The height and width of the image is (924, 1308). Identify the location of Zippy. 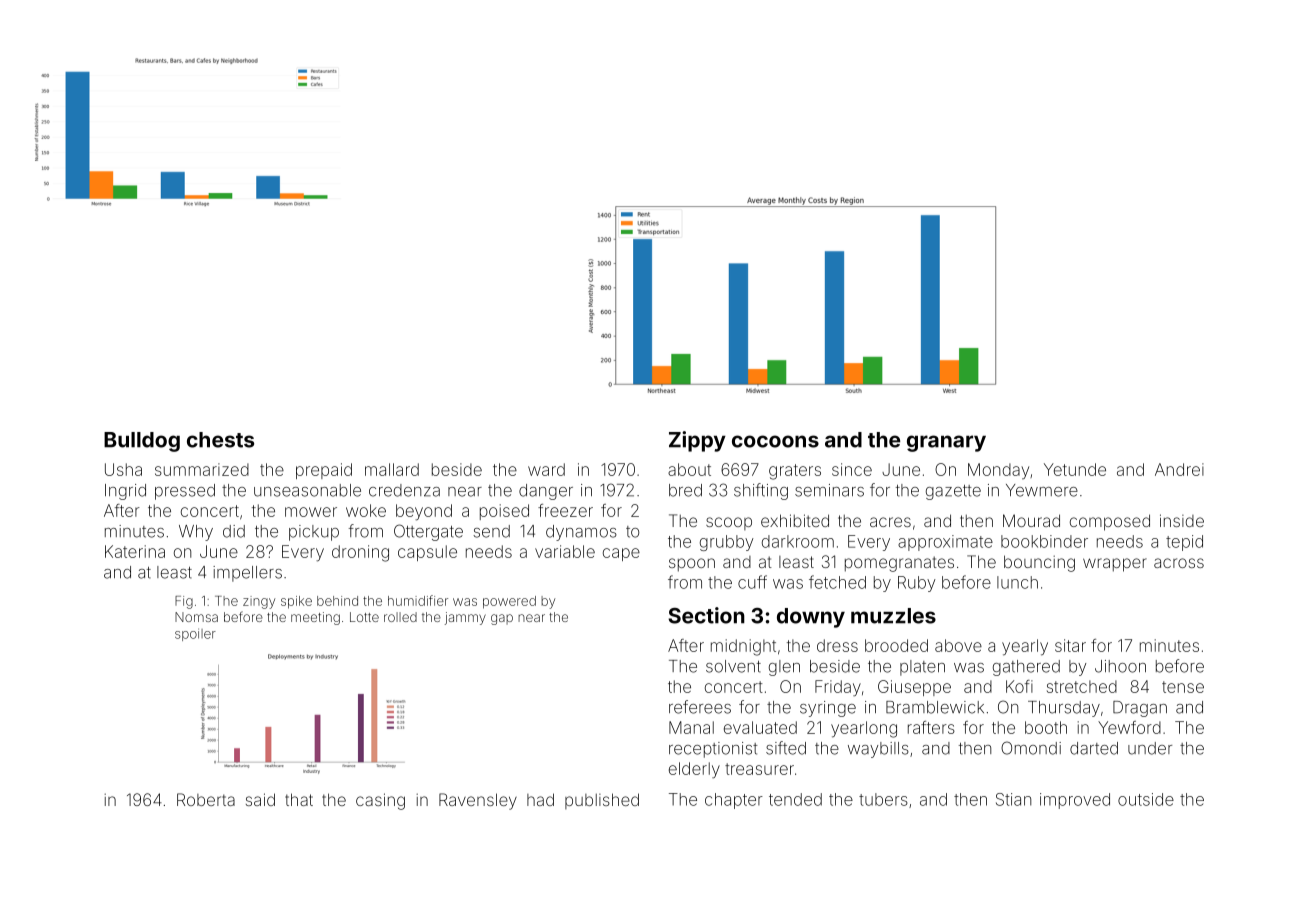
(697, 441).
